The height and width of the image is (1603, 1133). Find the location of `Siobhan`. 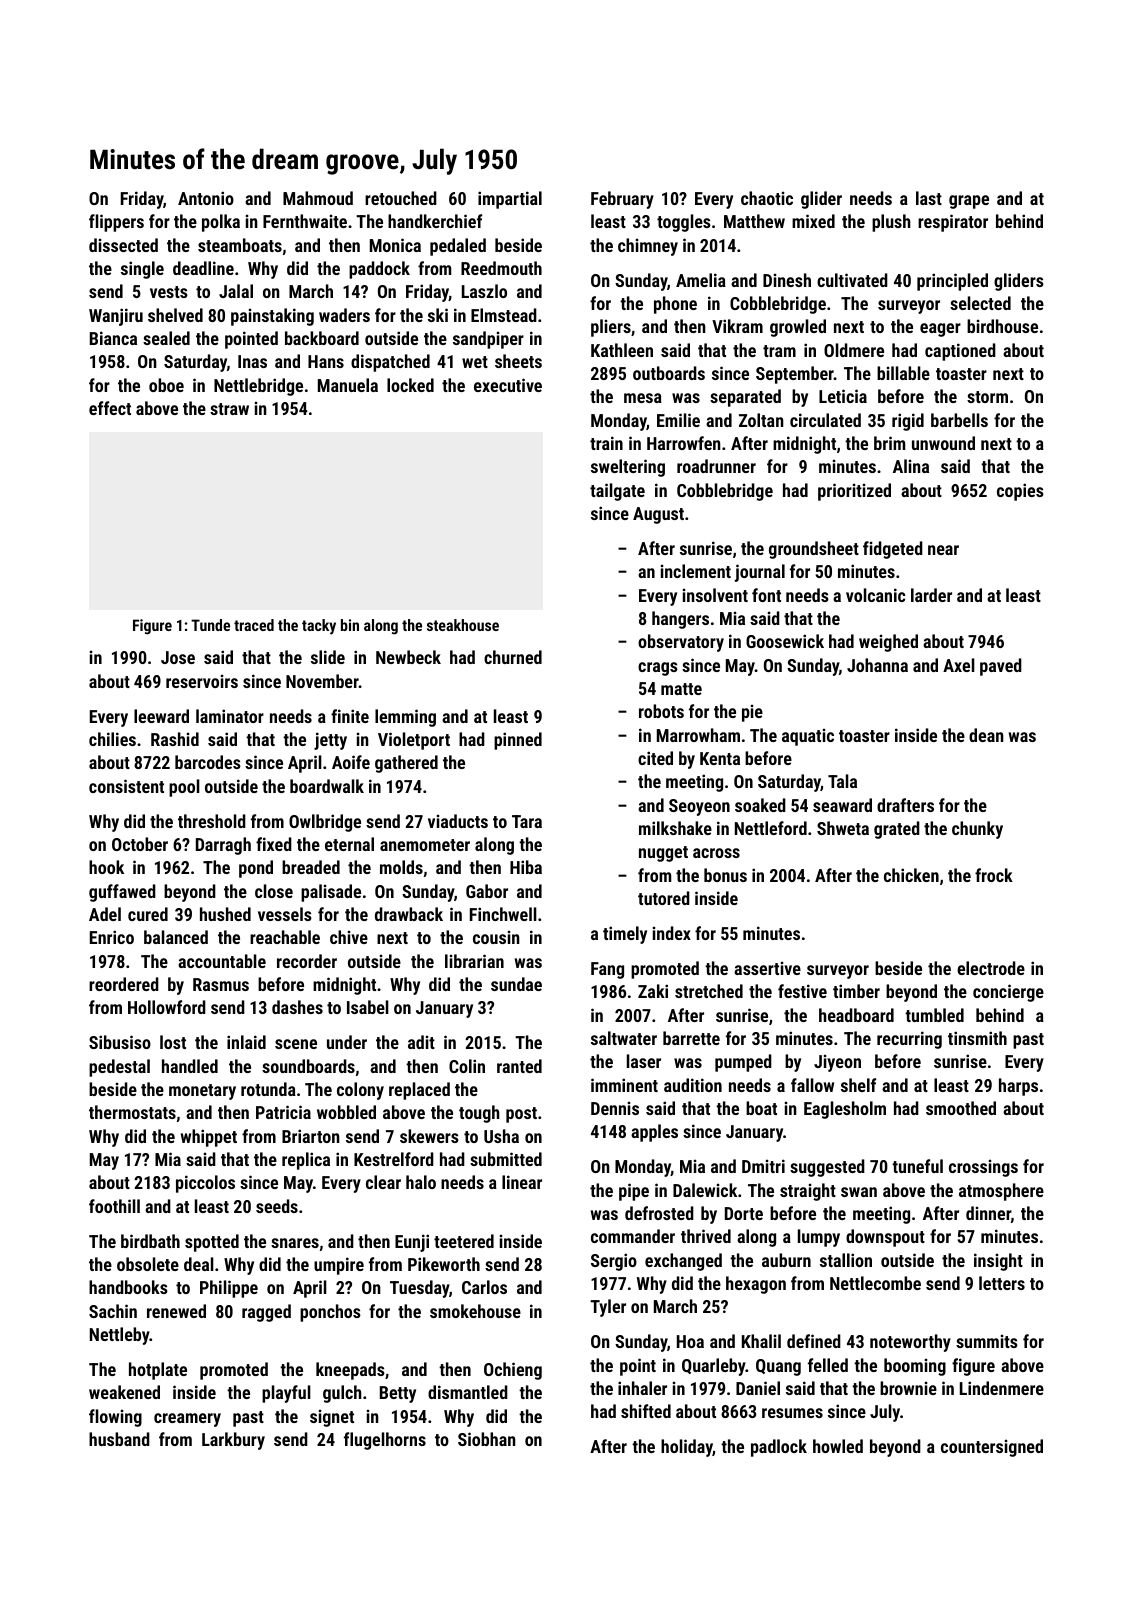

Siobhan is located at coordinates (487, 1439).
